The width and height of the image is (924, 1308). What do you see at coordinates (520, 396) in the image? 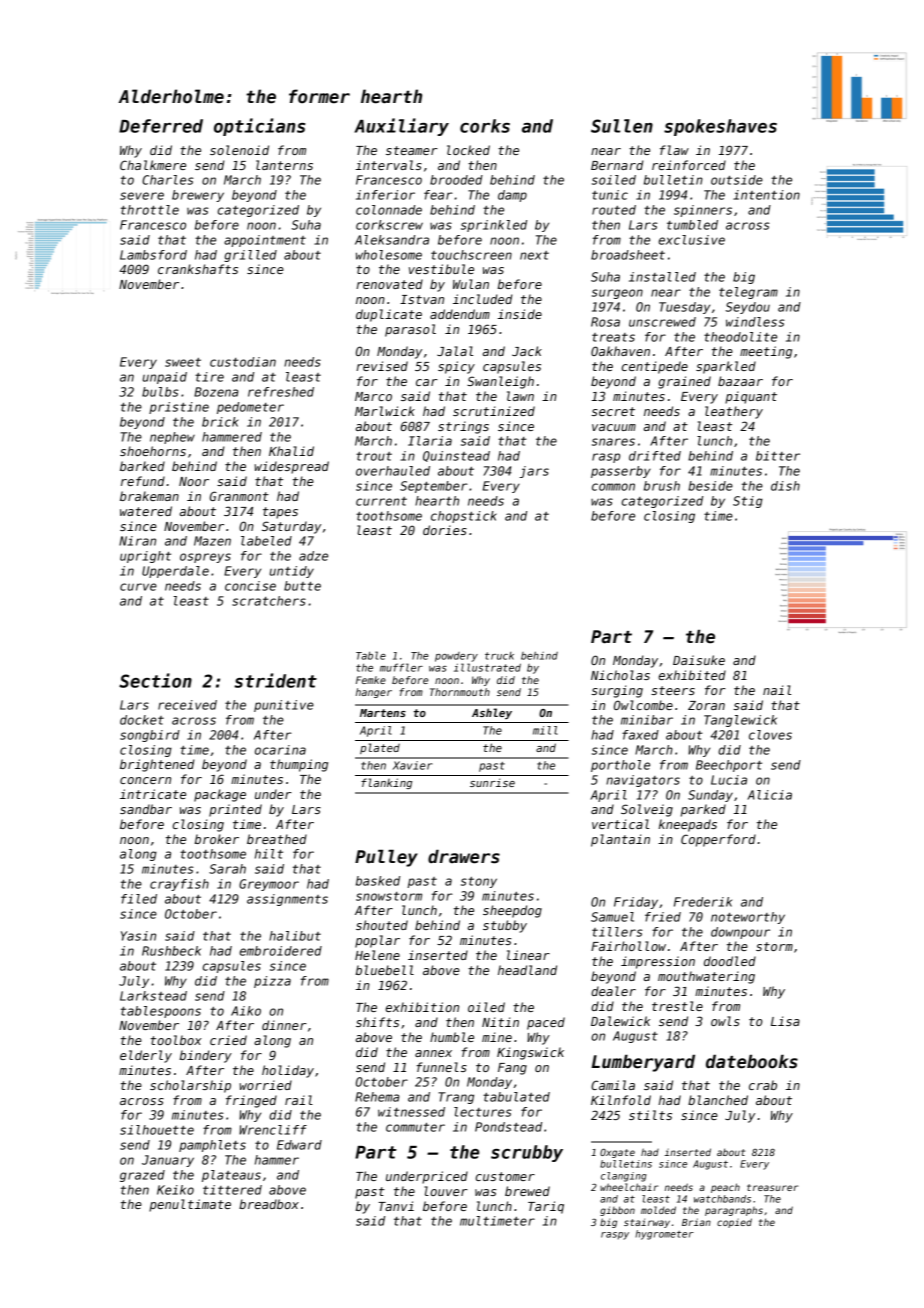
I see `lawn` at bounding box center [520, 396].
